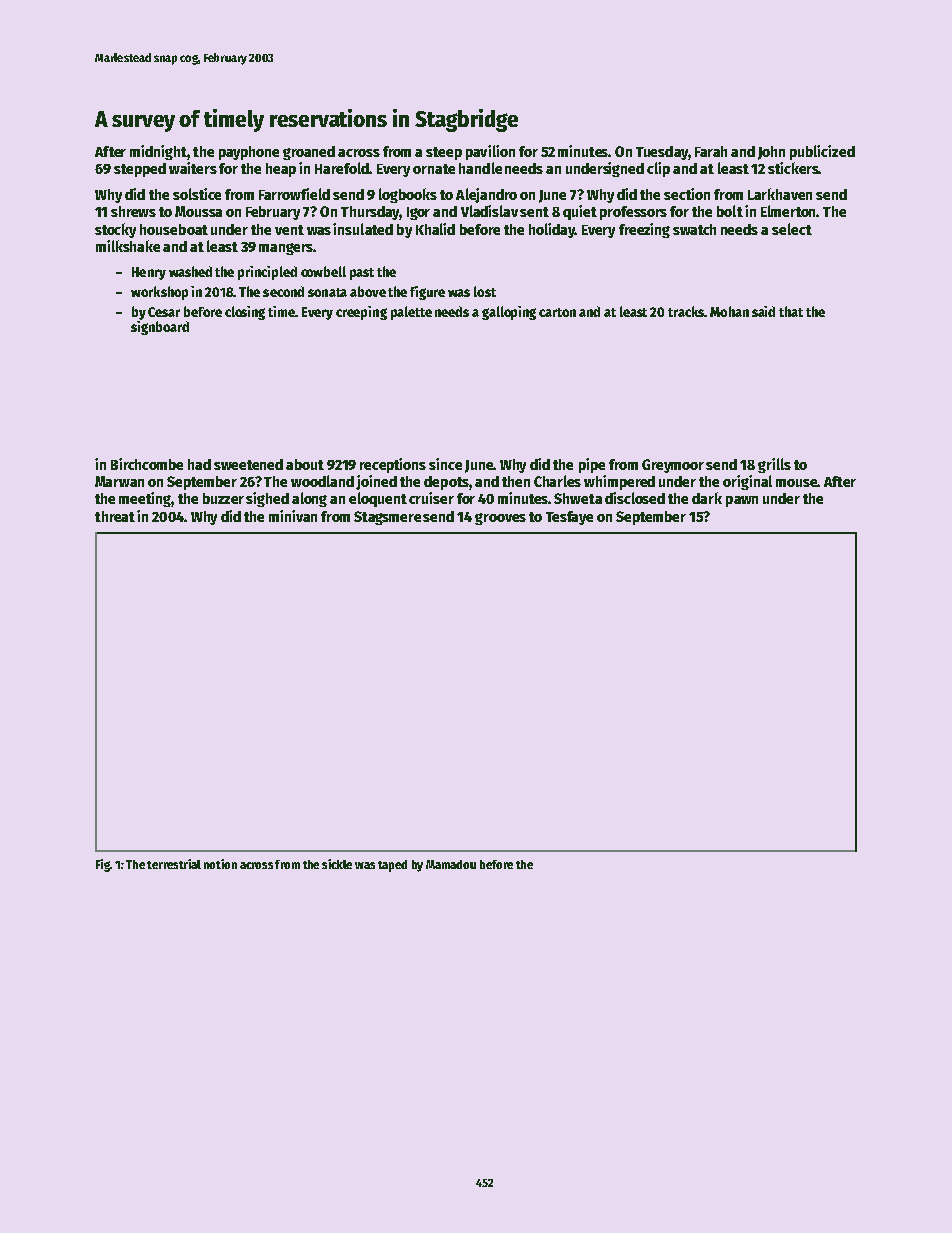 This document has width=952, height=1233. I want to click on disclosed, so click(635, 498).
